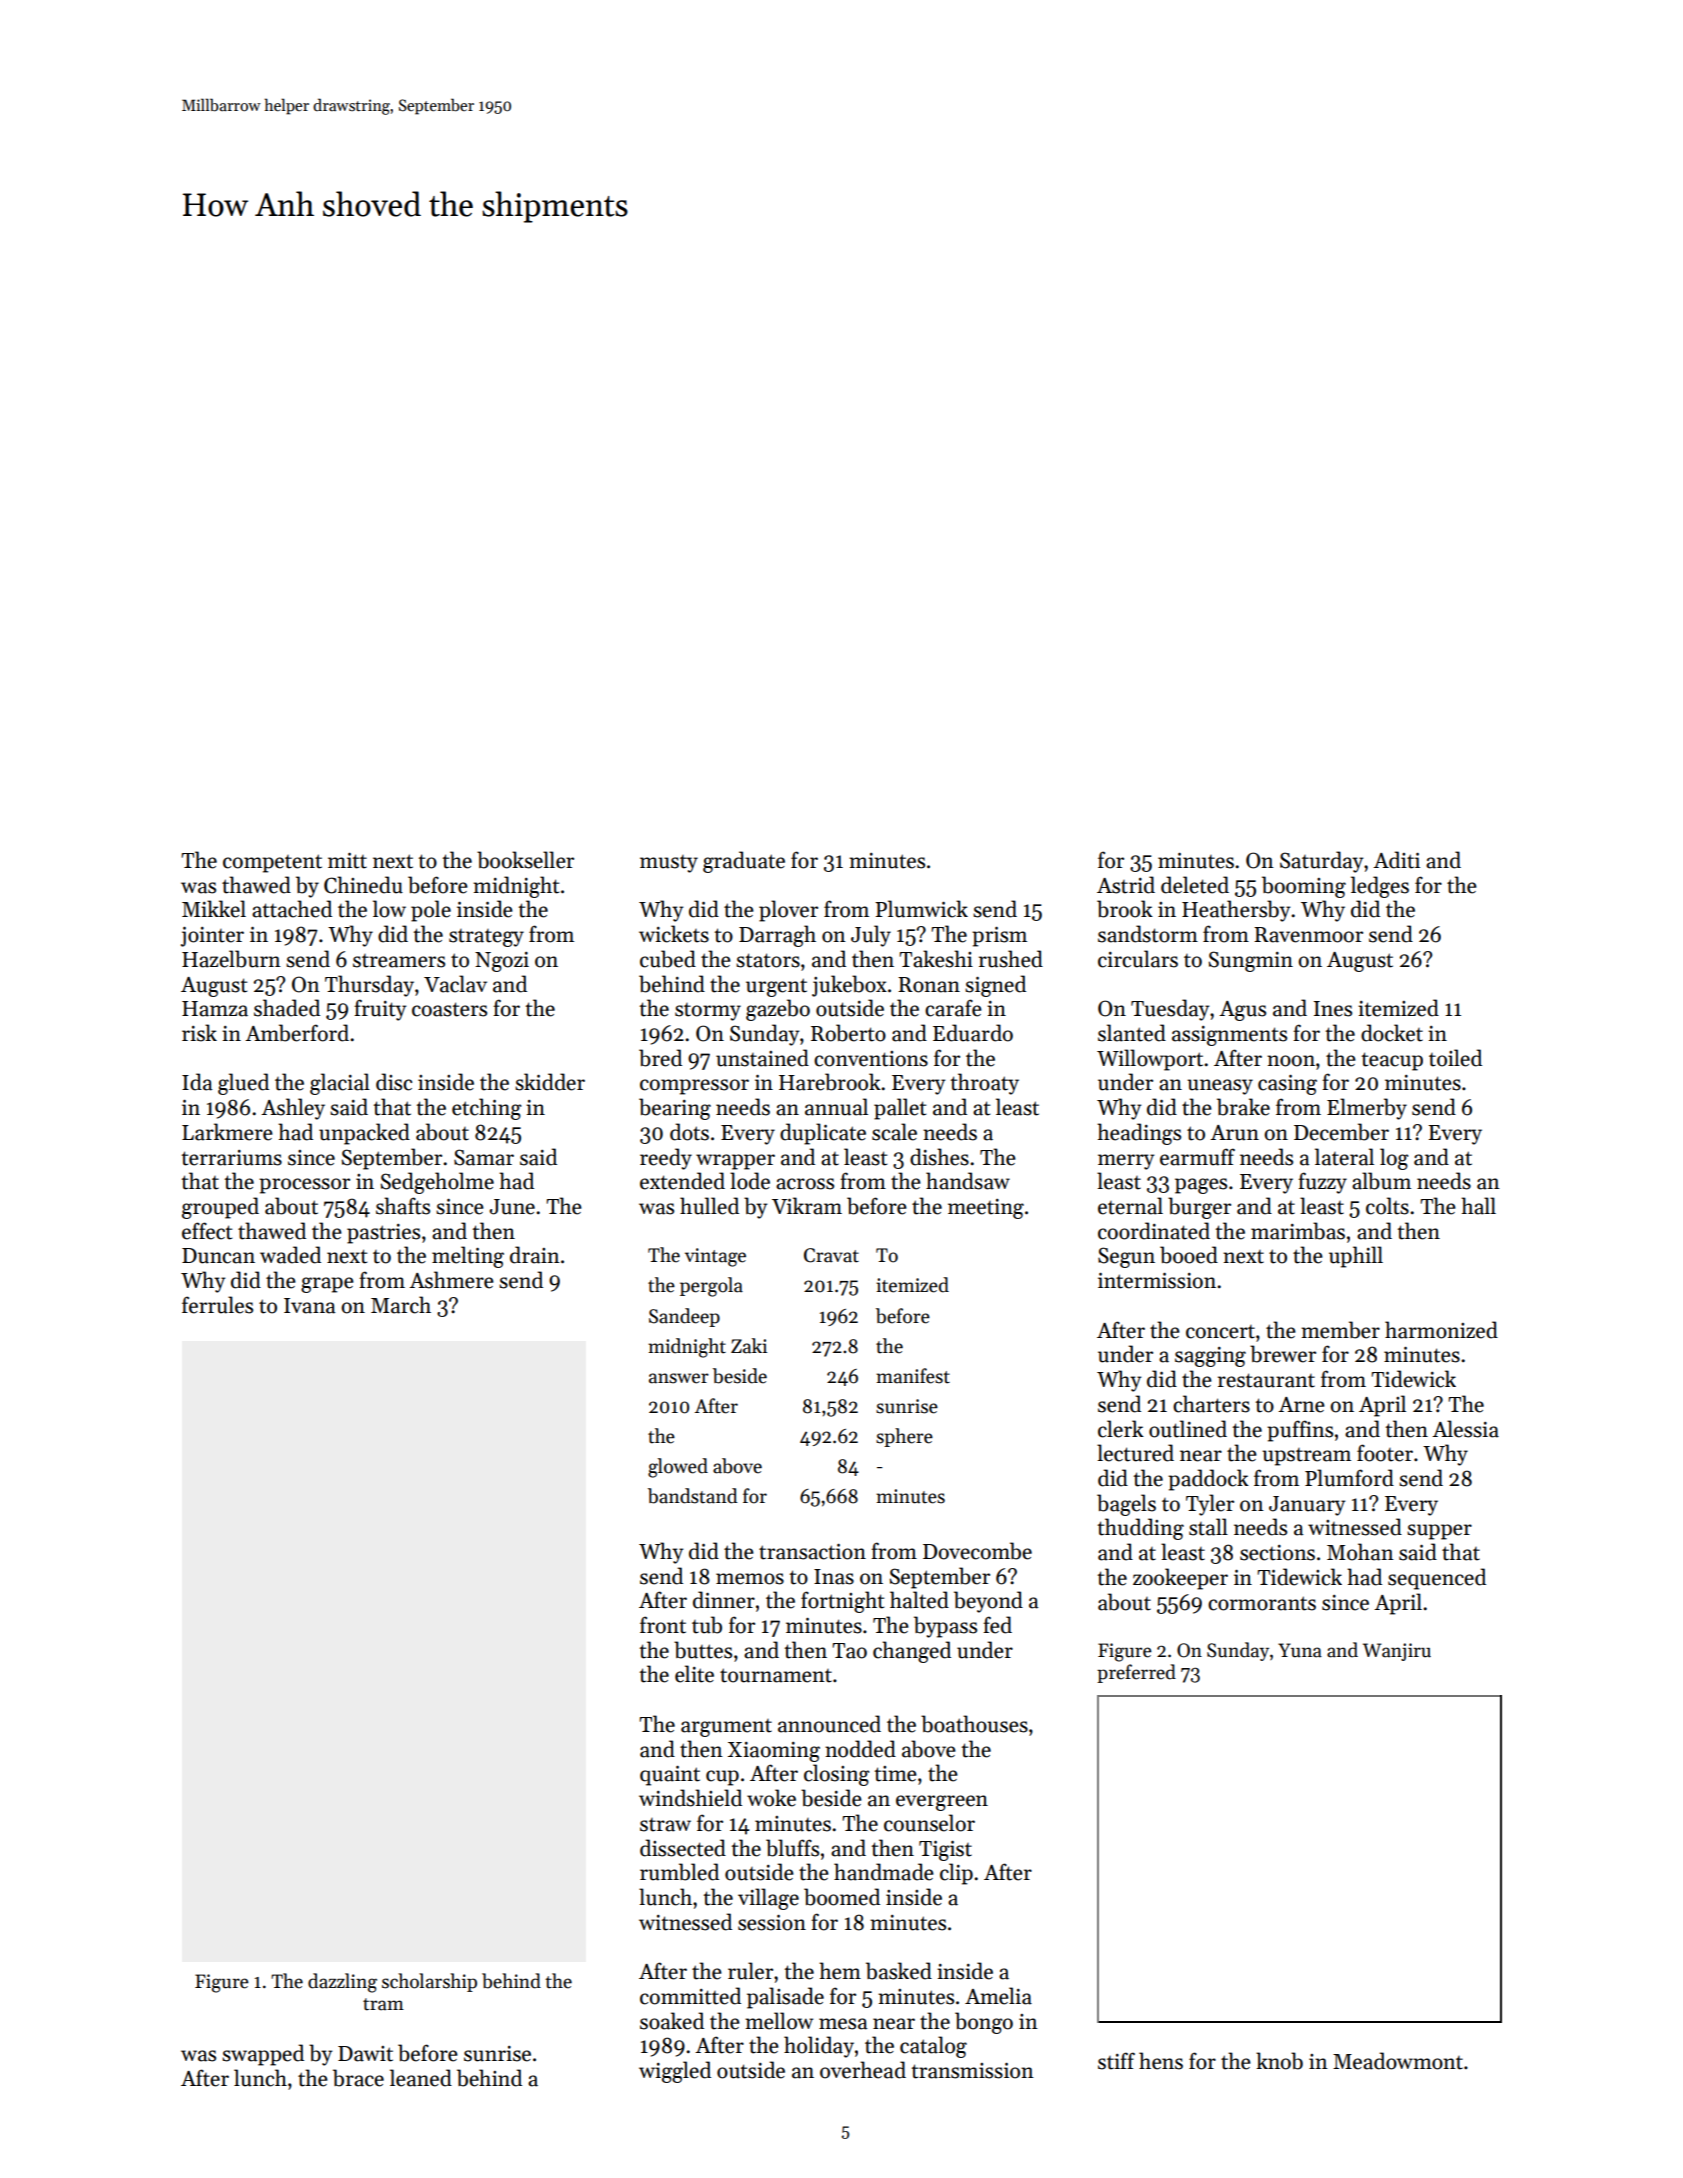 The width and height of the screenshot is (1683, 2178). Describe the element at coordinates (921, 909) in the screenshot. I see `Plumwick` at that location.
